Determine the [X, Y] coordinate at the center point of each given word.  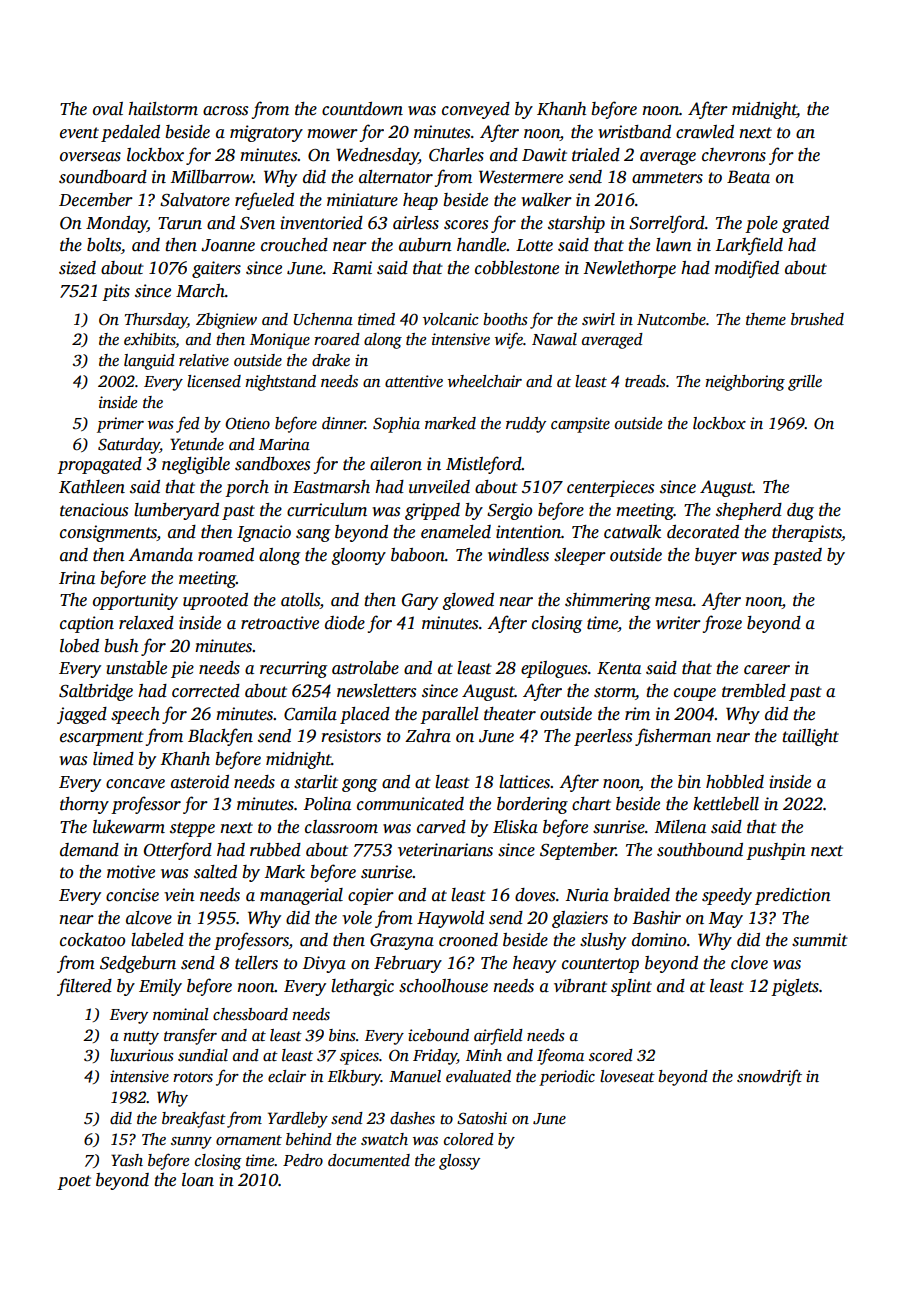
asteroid [200, 782]
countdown [362, 109]
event [79, 133]
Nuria [587, 895]
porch [247, 488]
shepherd [749, 511]
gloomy [358, 556]
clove [749, 963]
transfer [190, 1036]
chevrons [734, 155]
